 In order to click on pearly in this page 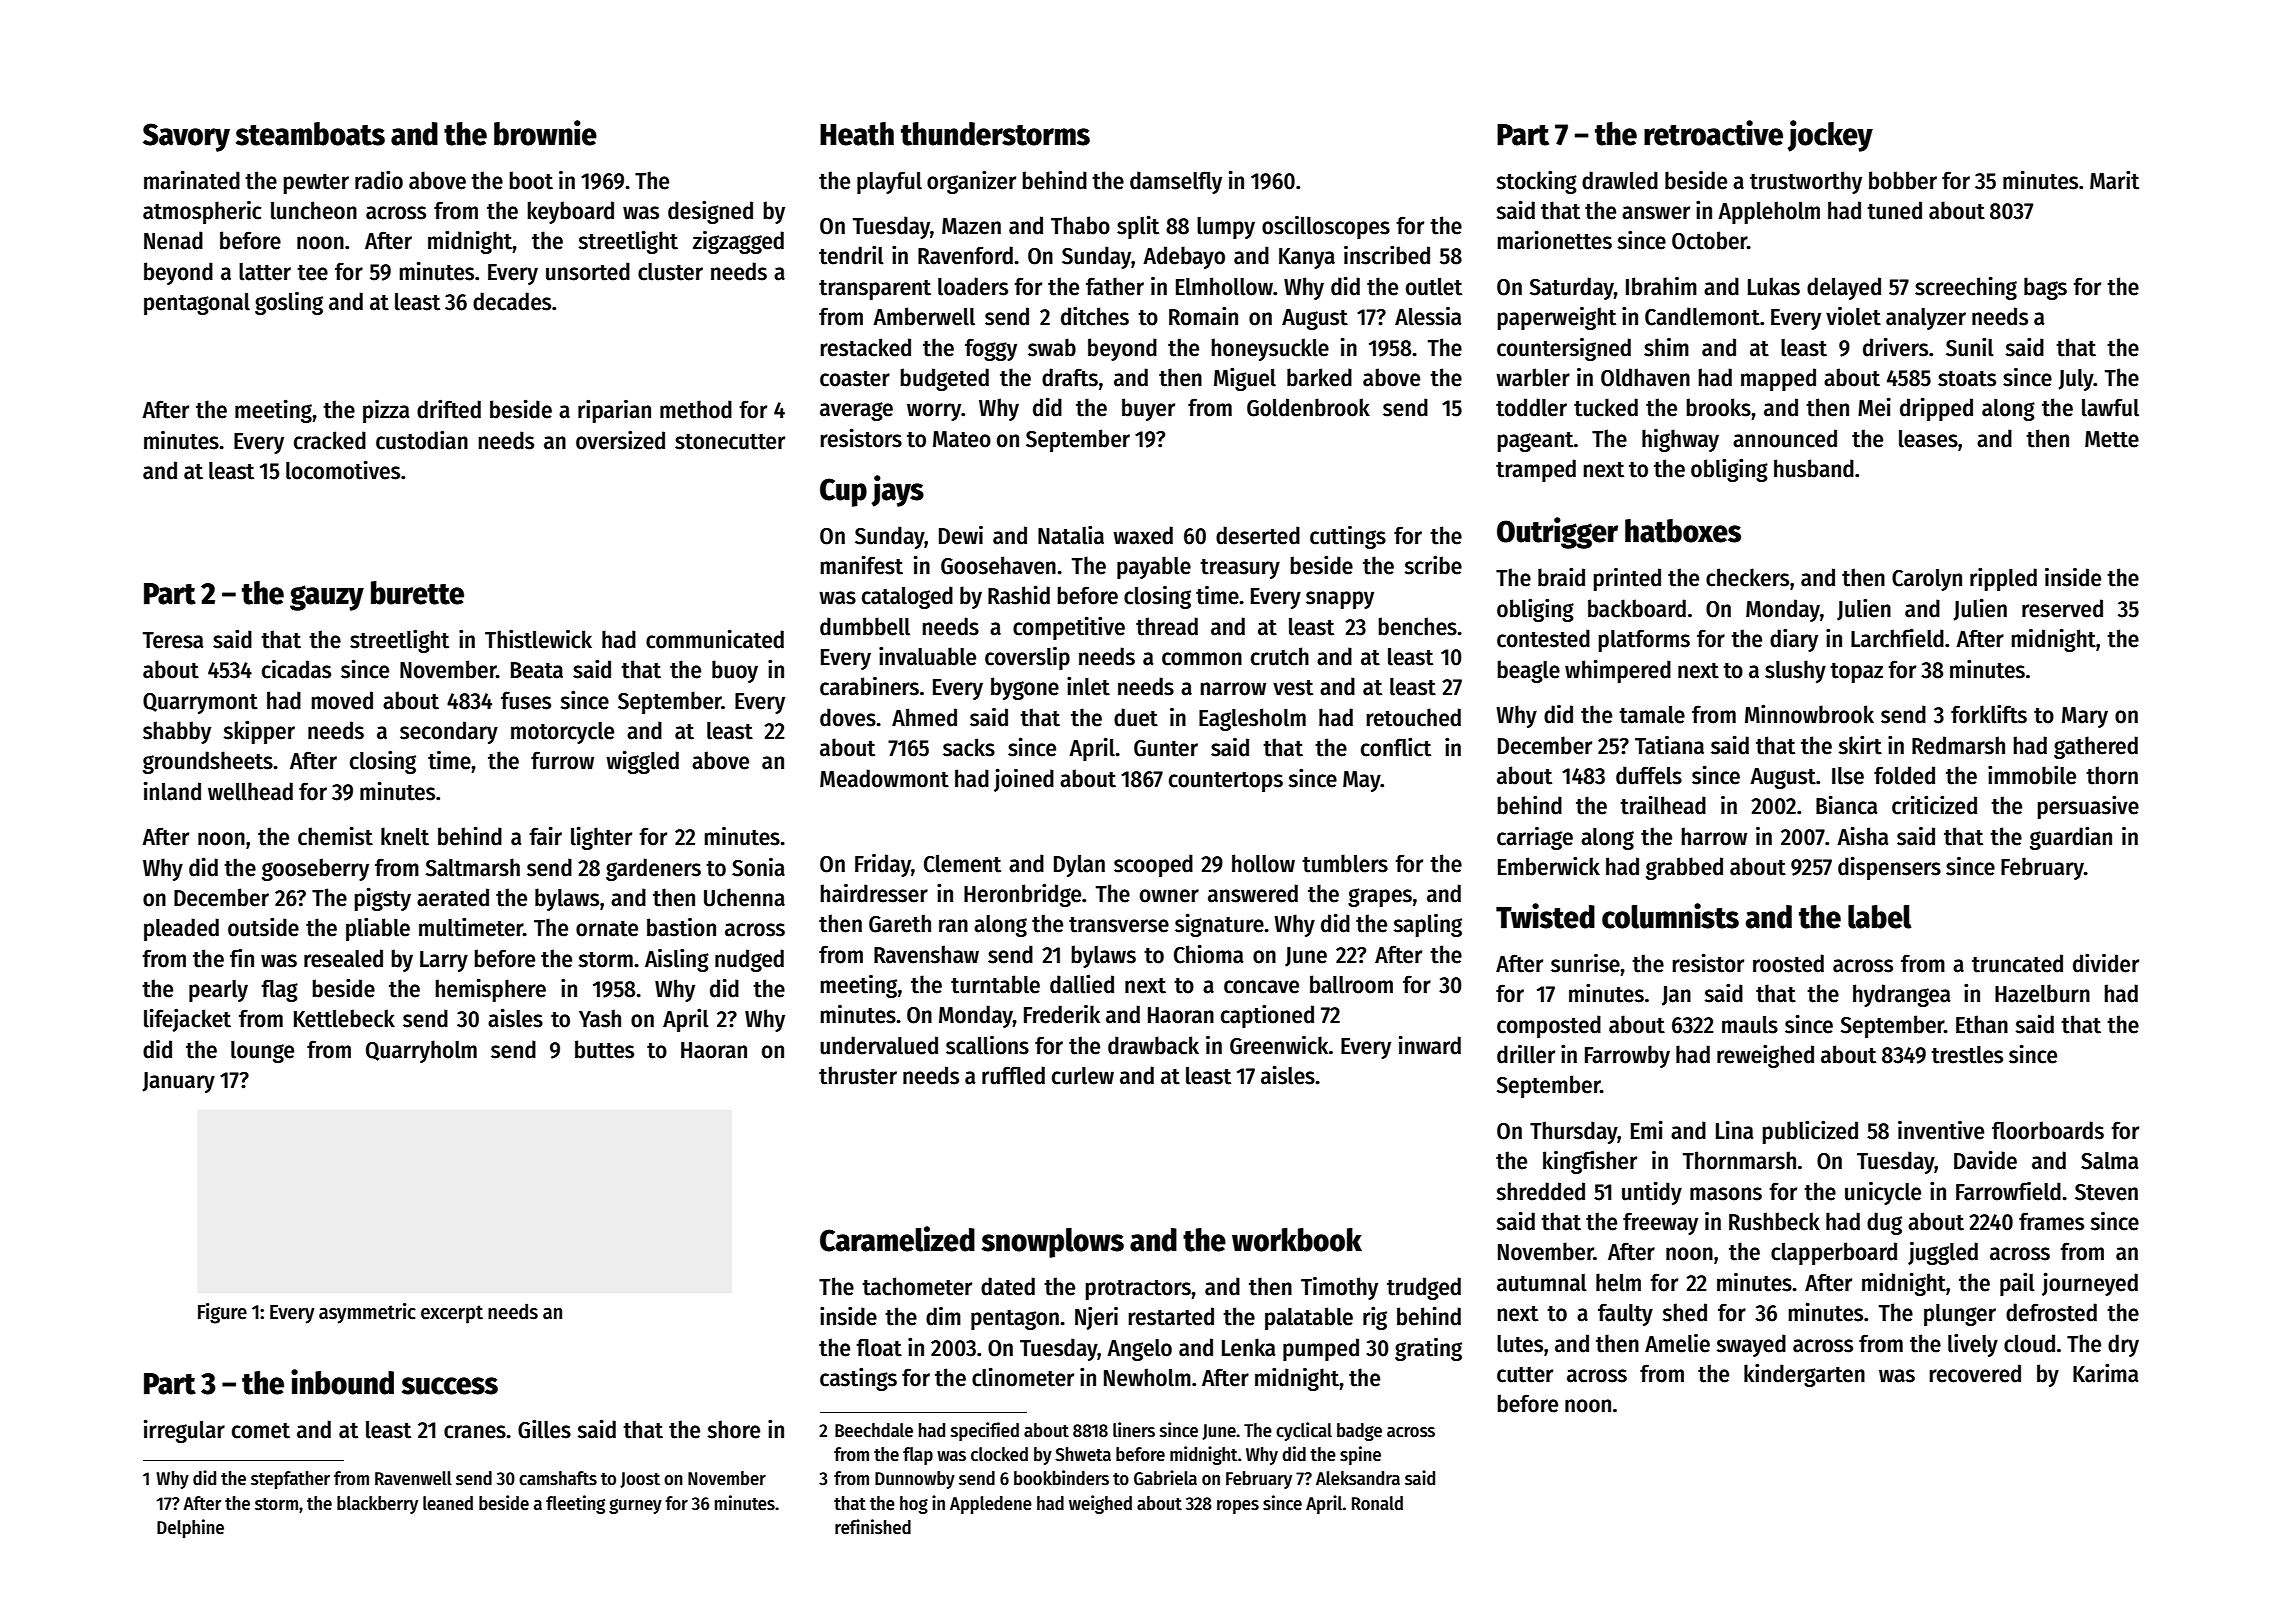, I will do `click(218, 991)`.
